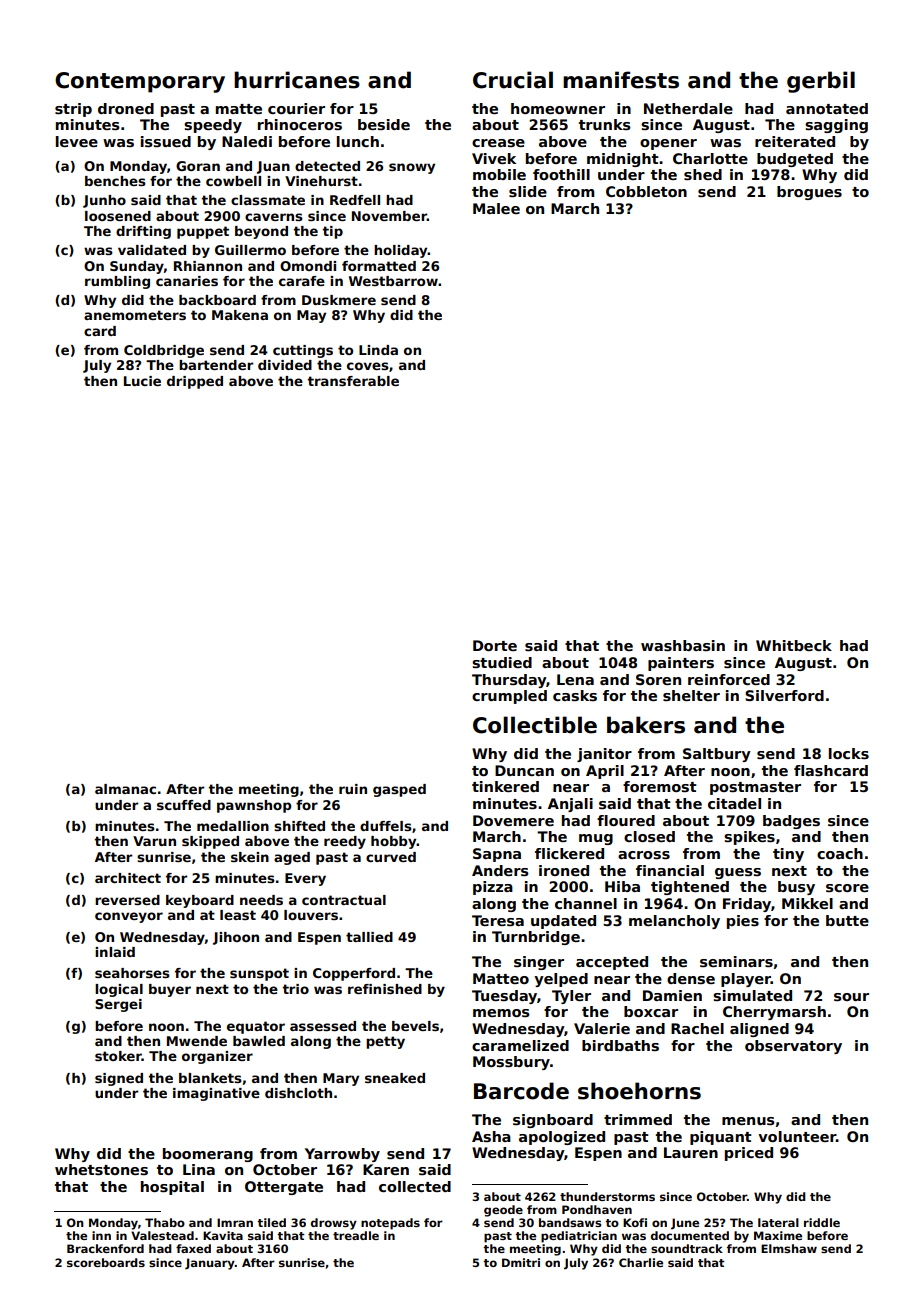 The width and height of the document is (924, 1308). I want to click on gerbil, so click(821, 82).
